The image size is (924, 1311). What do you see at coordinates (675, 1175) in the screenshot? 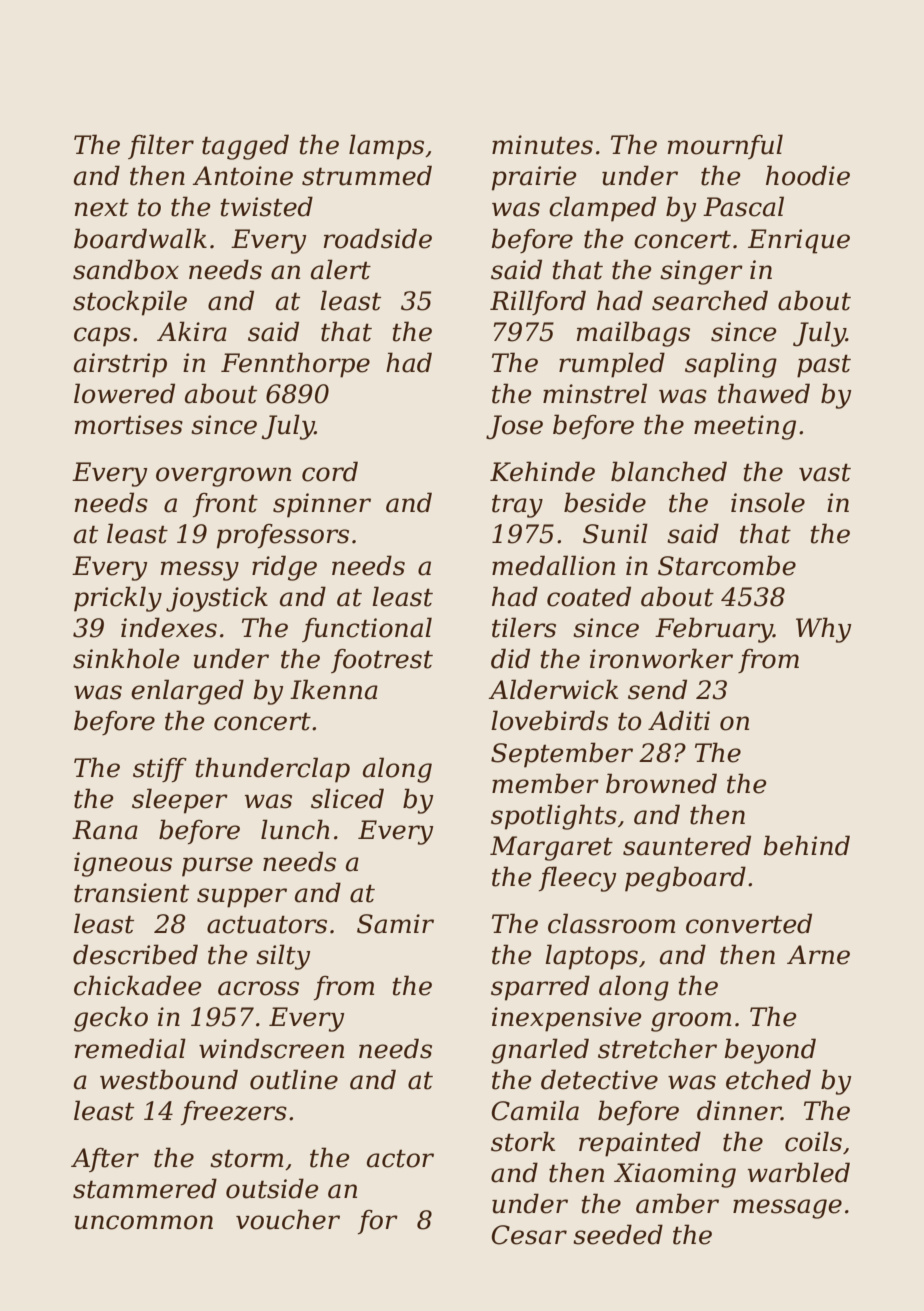
I see `Xiaoming` at bounding box center [675, 1175].
